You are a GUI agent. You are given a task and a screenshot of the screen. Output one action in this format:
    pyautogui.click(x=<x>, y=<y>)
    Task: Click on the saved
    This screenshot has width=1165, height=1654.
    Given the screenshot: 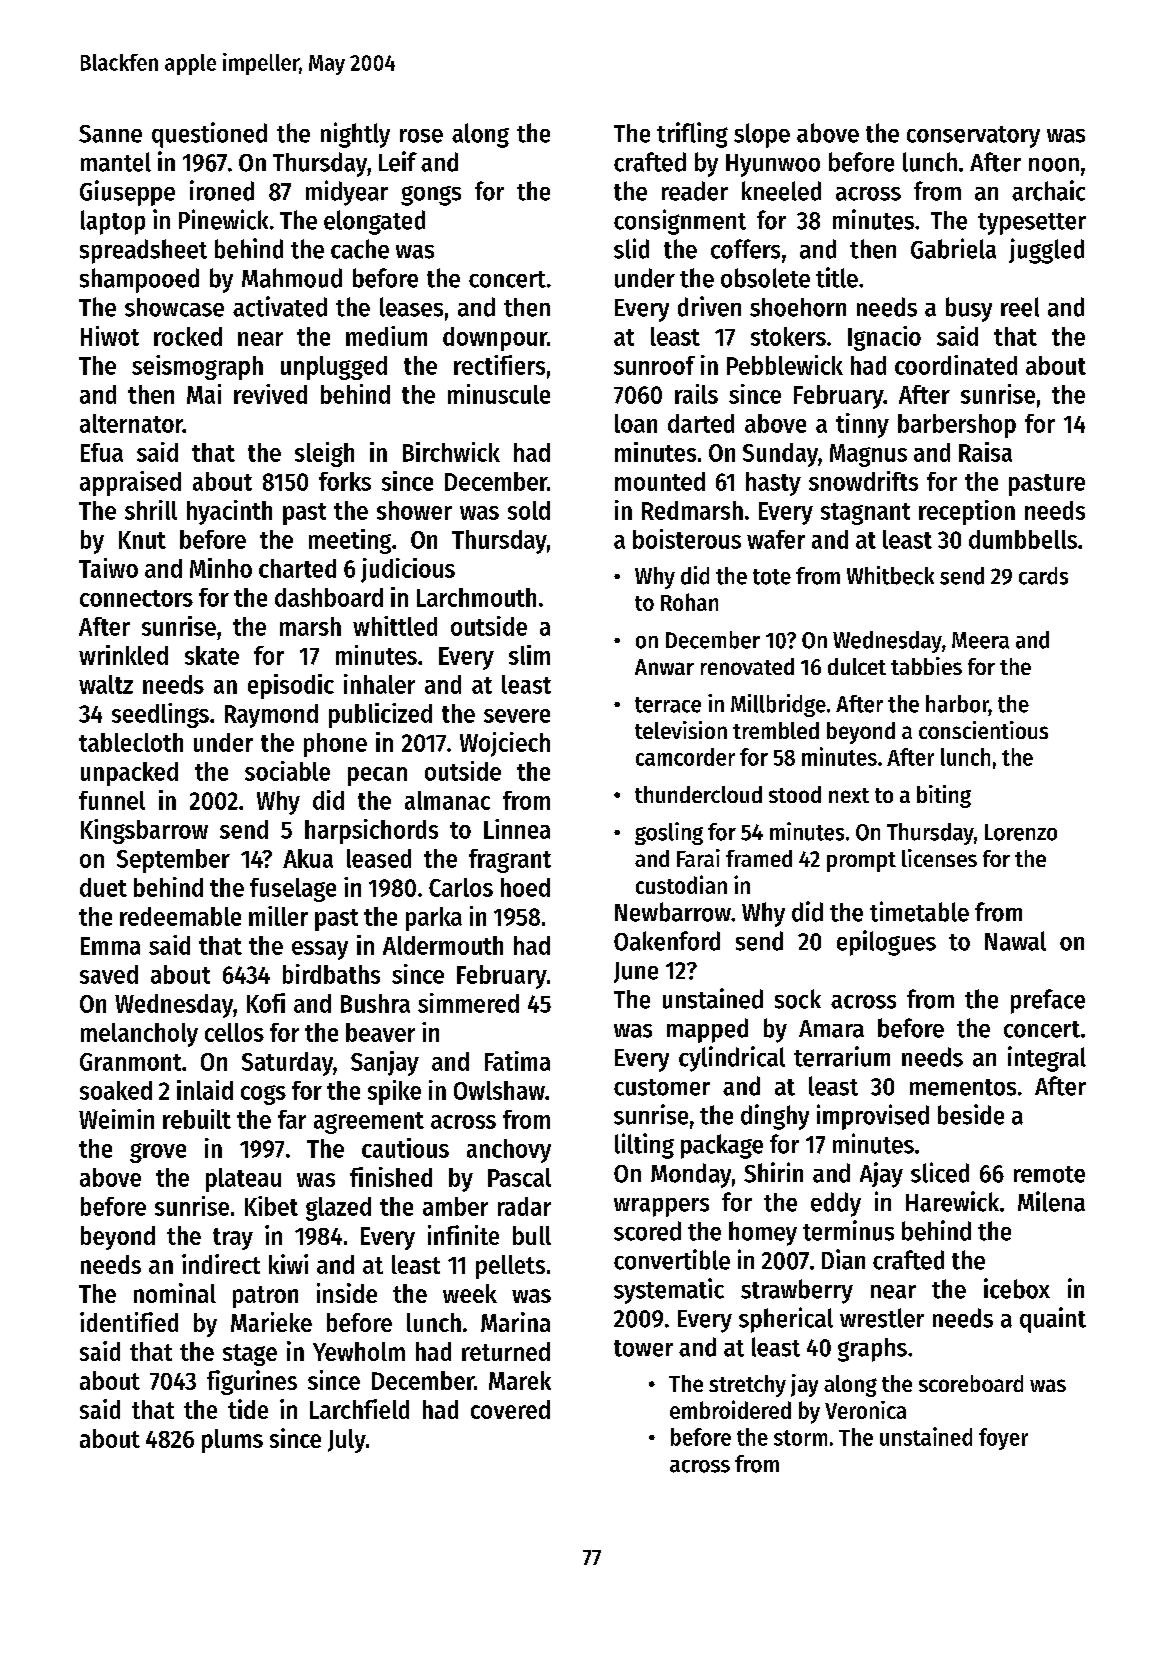 What is the action you would take?
    pyautogui.click(x=109, y=974)
